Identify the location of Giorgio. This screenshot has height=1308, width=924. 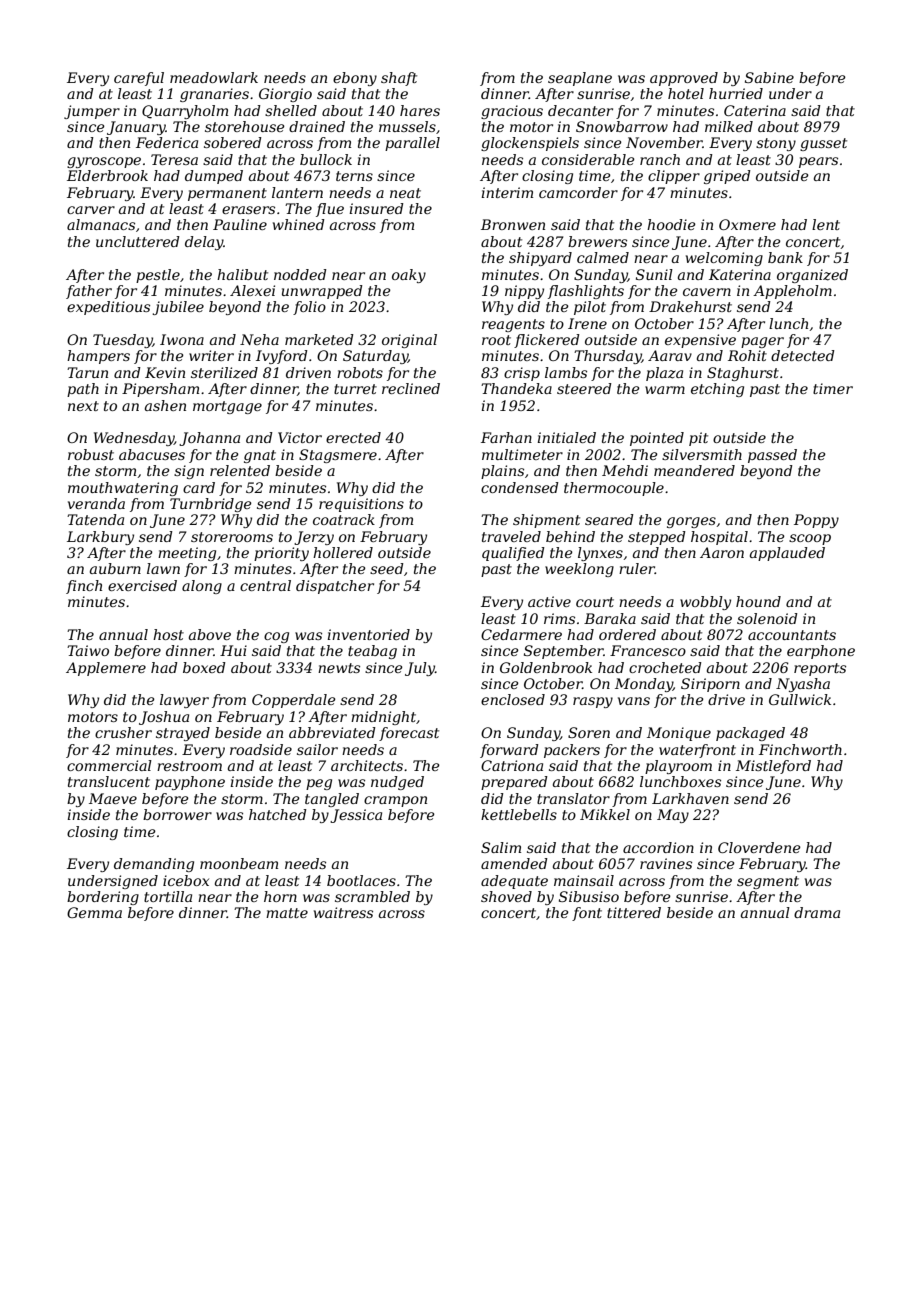
(285, 95).
